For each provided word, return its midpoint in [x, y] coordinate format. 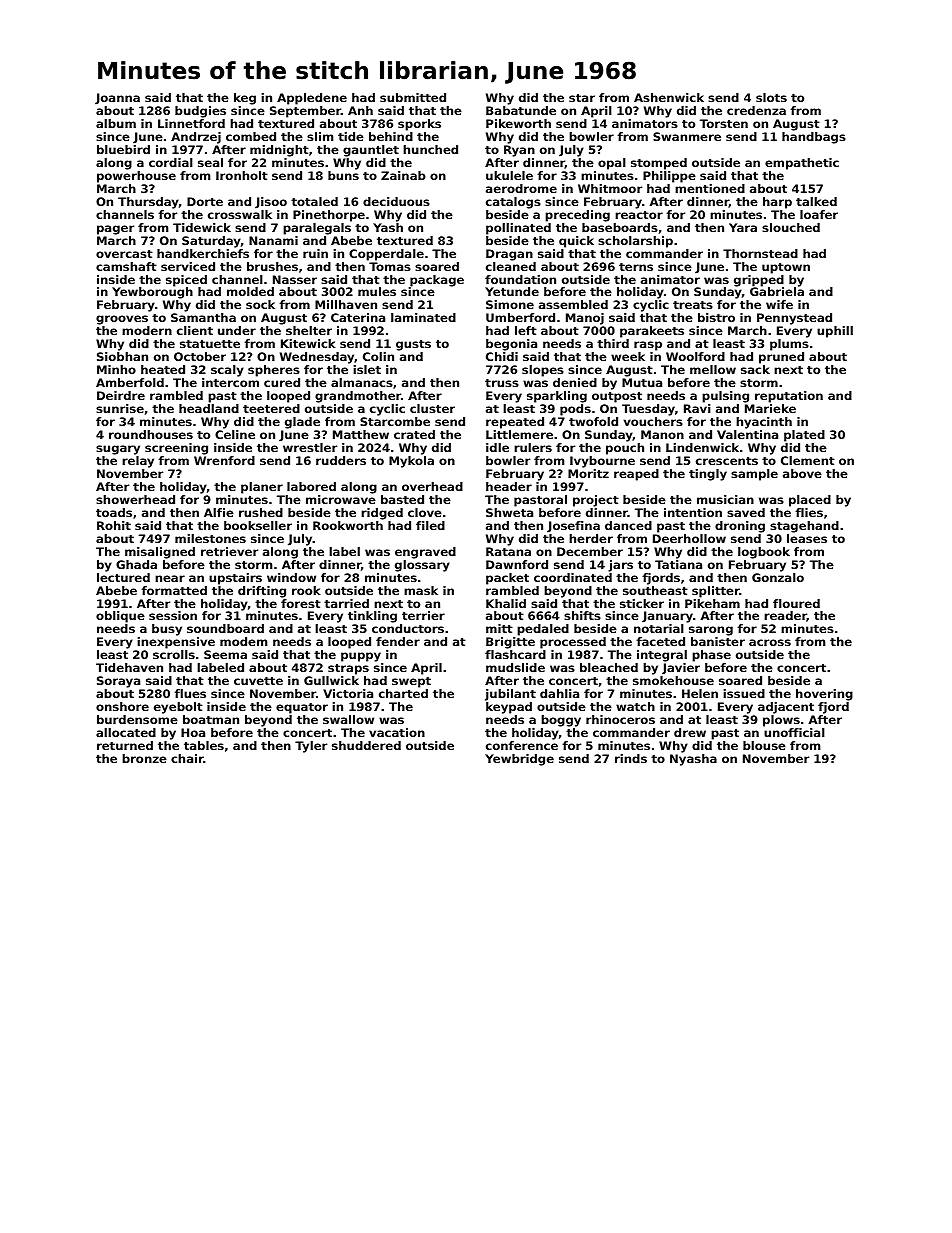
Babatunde [521, 110]
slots [771, 97]
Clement [808, 460]
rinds [631, 758]
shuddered [366, 745]
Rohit [114, 525]
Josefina [573, 527]
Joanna [117, 99]
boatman [211, 719]
